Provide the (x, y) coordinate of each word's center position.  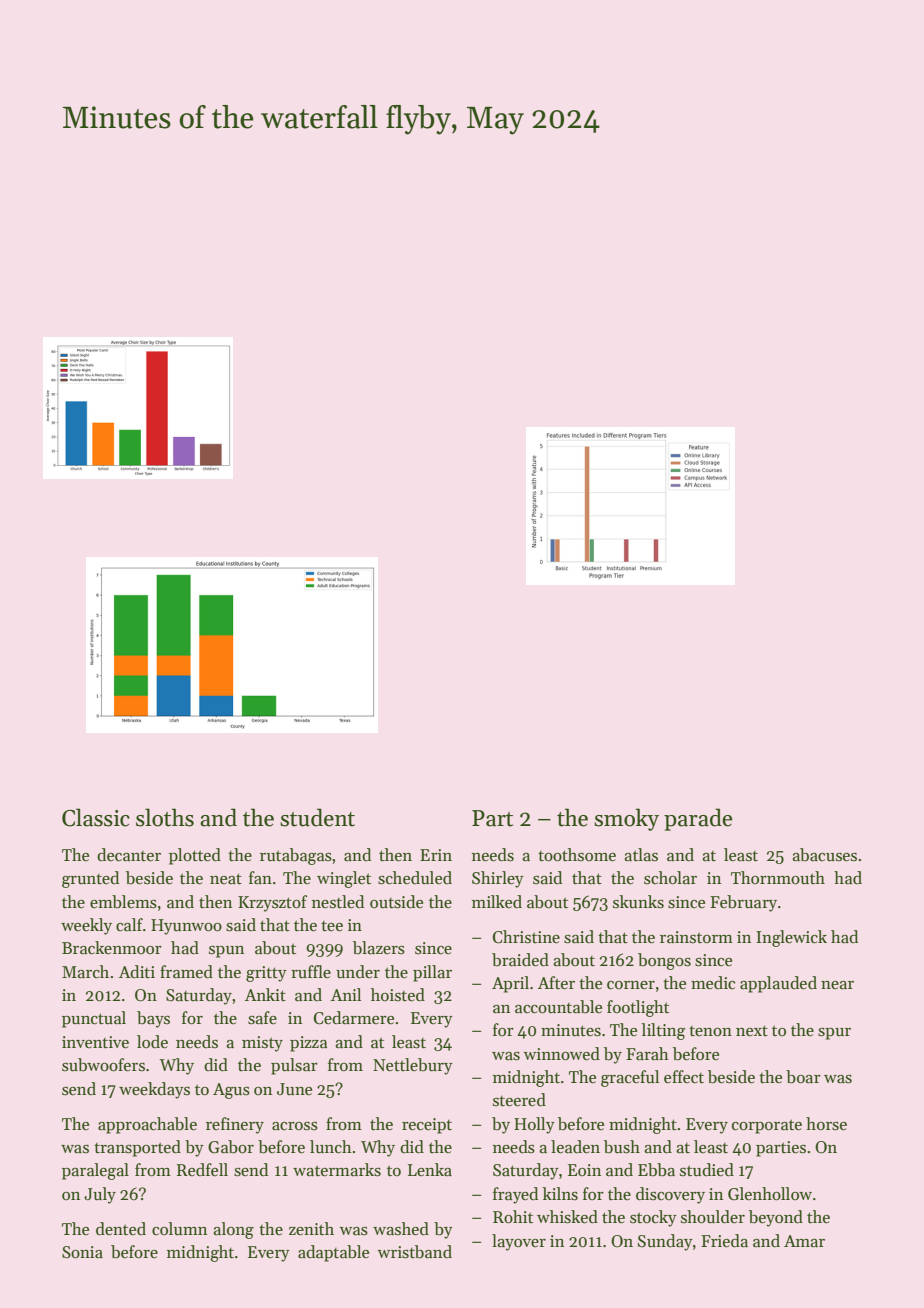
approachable (147, 1125)
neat (226, 879)
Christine (526, 937)
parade (698, 819)
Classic (96, 817)
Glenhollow (770, 1194)
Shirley (498, 879)
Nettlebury (413, 1066)
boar (803, 1077)
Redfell (202, 1169)
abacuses (824, 855)
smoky (626, 819)
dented (121, 1229)
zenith (311, 1229)
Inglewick (791, 938)
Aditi (137, 972)
